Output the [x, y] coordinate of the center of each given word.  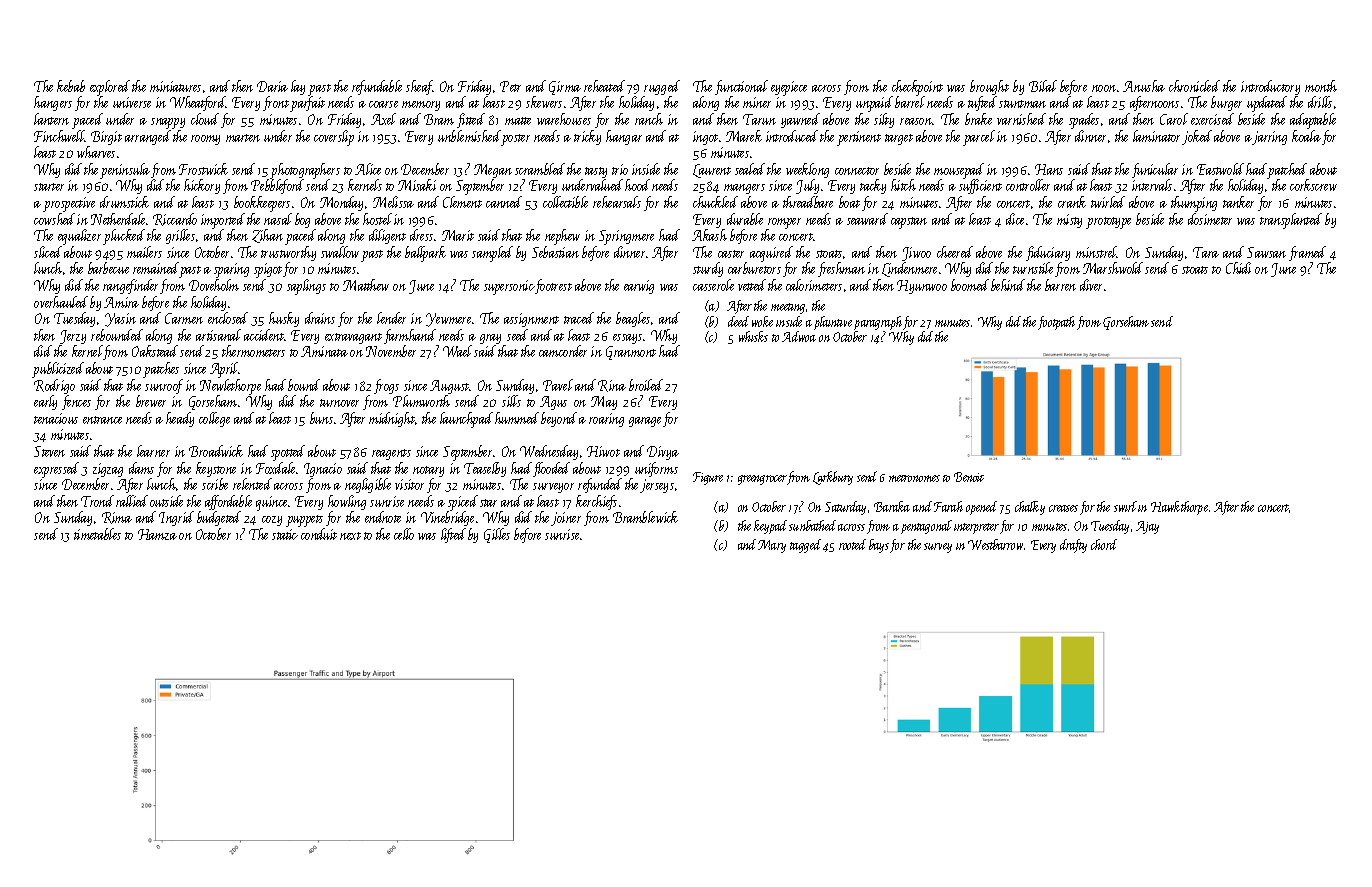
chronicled [1194, 86]
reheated [604, 86]
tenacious [56, 418]
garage [645, 422]
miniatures [175, 86]
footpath [1056, 323]
